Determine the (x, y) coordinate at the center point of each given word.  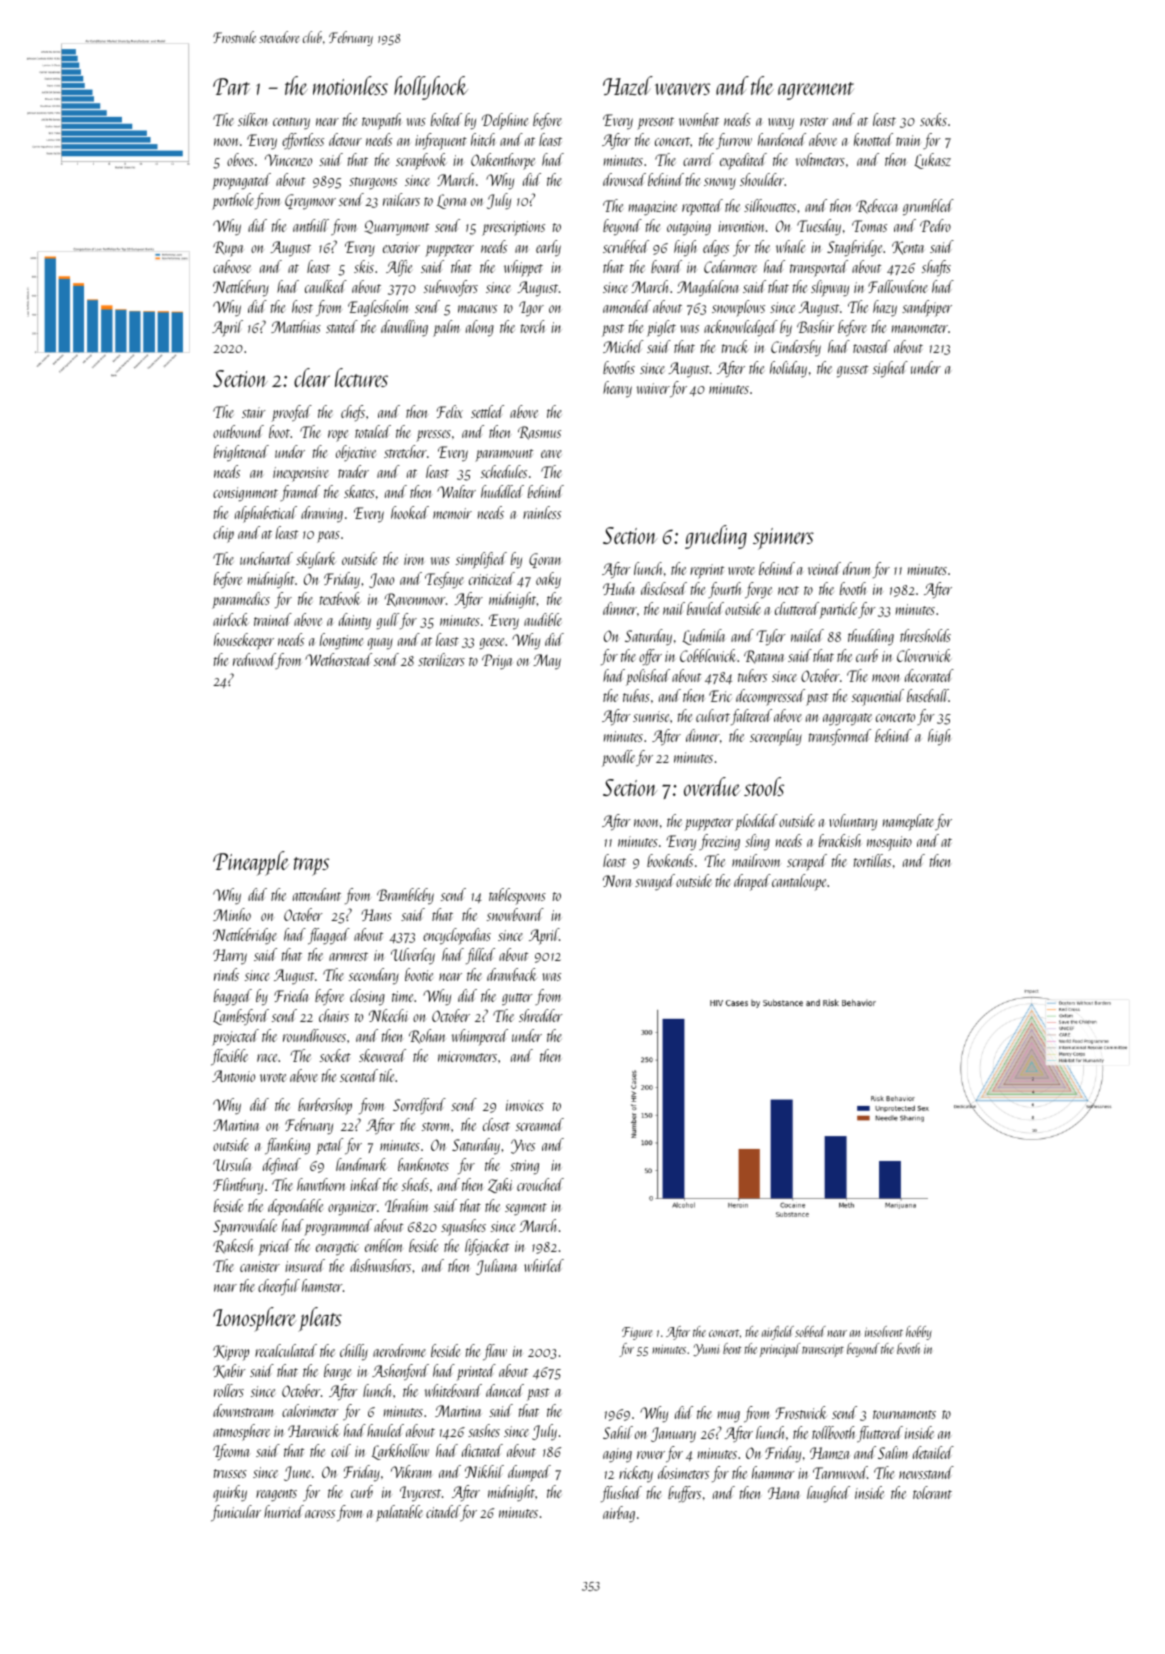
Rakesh (233, 1246)
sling (757, 842)
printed (476, 1372)
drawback (512, 974)
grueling (716, 537)
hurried (284, 1511)
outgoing (689, 228)
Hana (784, 1493)
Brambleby (405, 896)
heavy (617, 389)
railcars (401, 199)
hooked (410, 512)
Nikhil (484, 1471)
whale (790, 246)
